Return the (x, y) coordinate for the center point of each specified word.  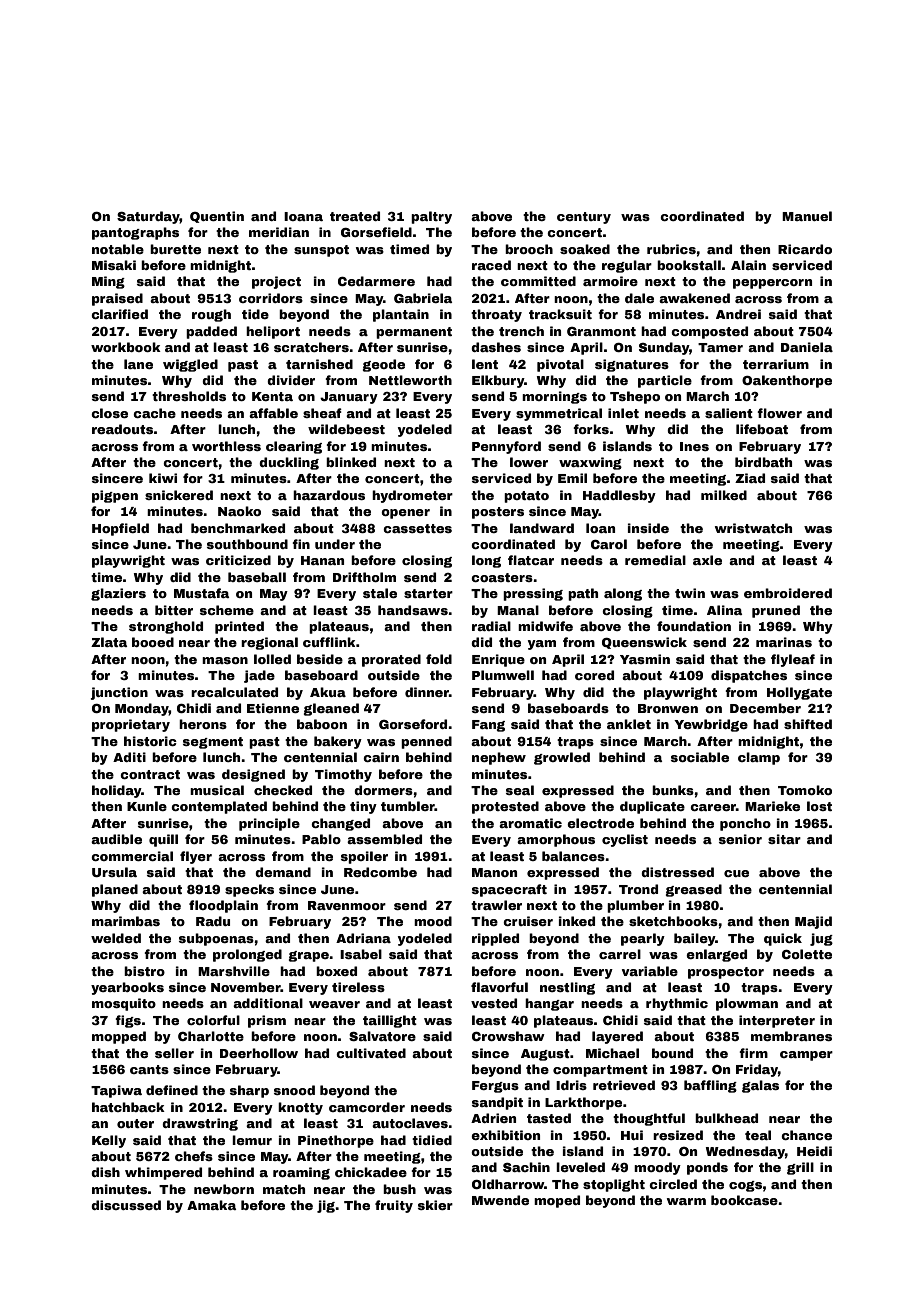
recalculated (234, 692)
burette (175, 249)
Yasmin (645, 659)
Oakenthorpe (787, 381)
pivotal (560, 365)
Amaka (211, 1205)
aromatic (530, 823)
